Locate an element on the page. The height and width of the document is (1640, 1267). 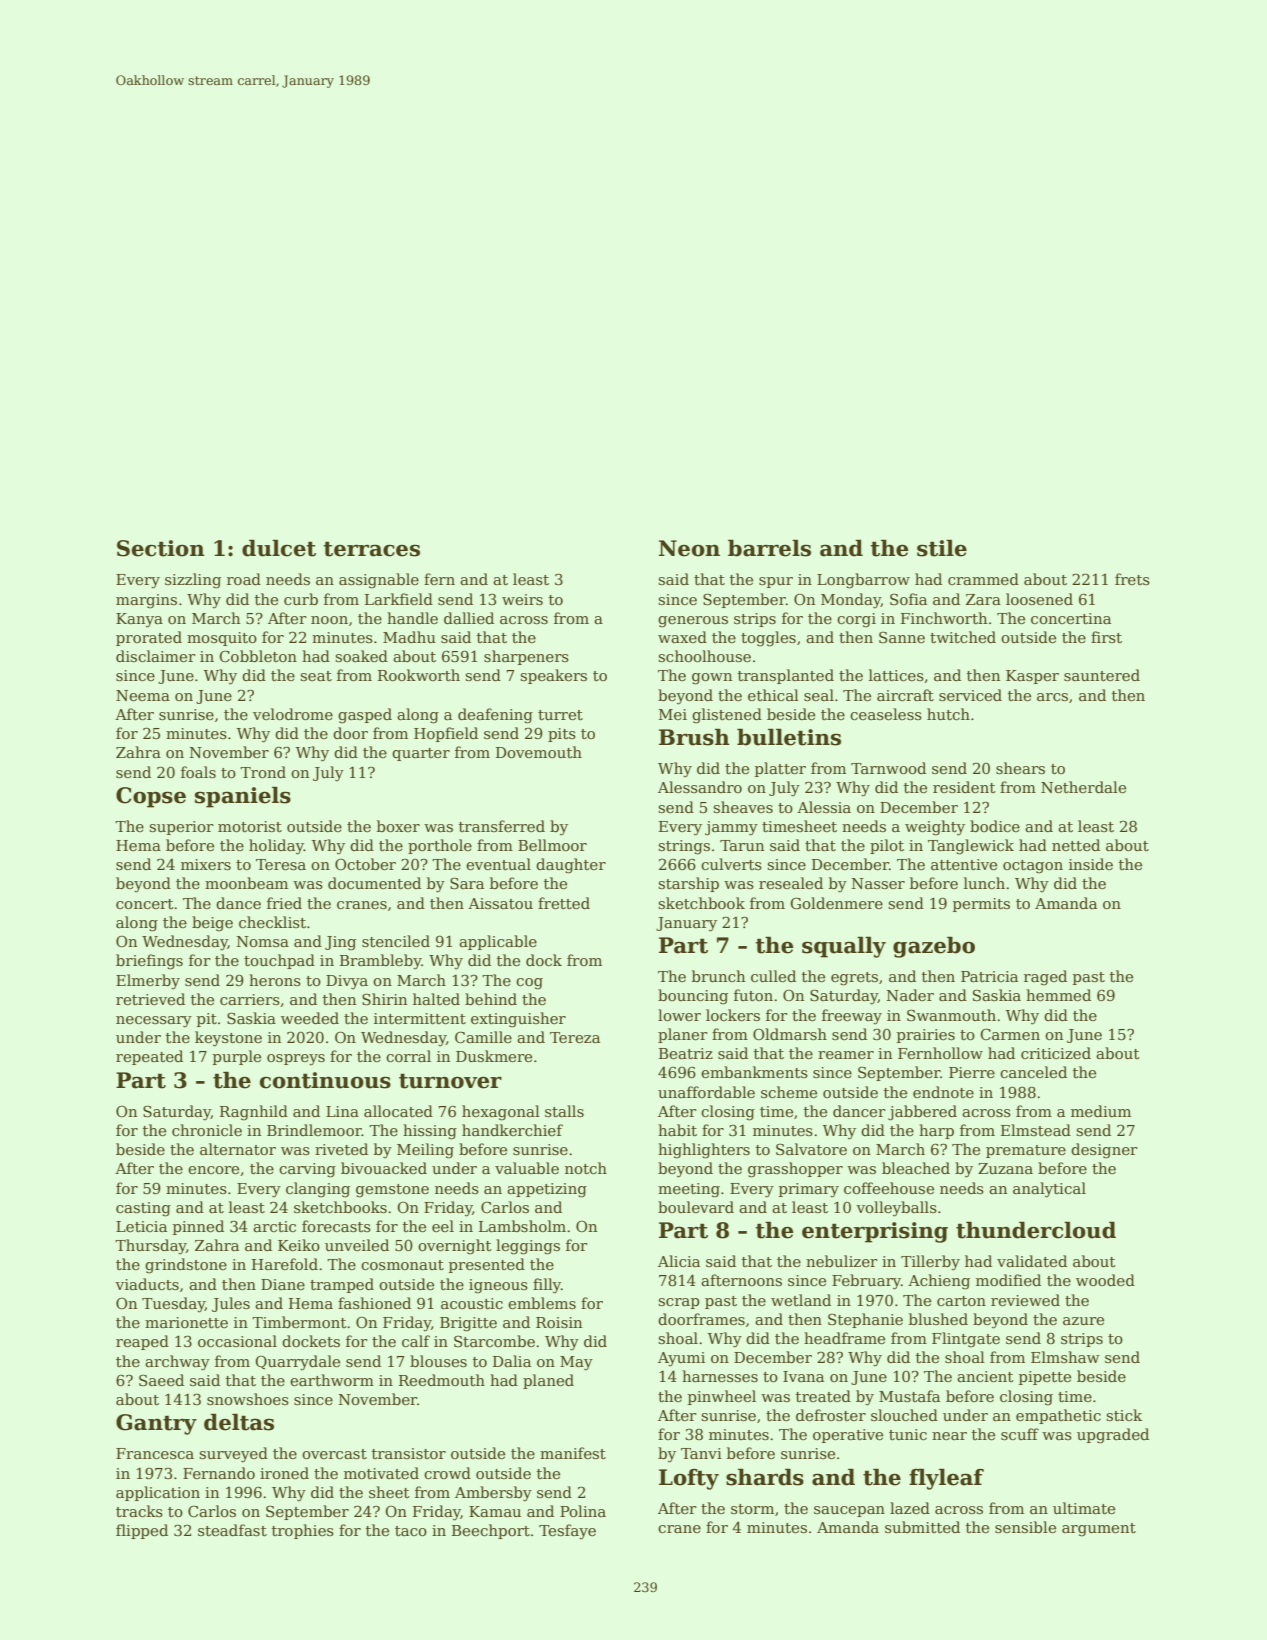
boxer is located at coordinates (398, 826).
